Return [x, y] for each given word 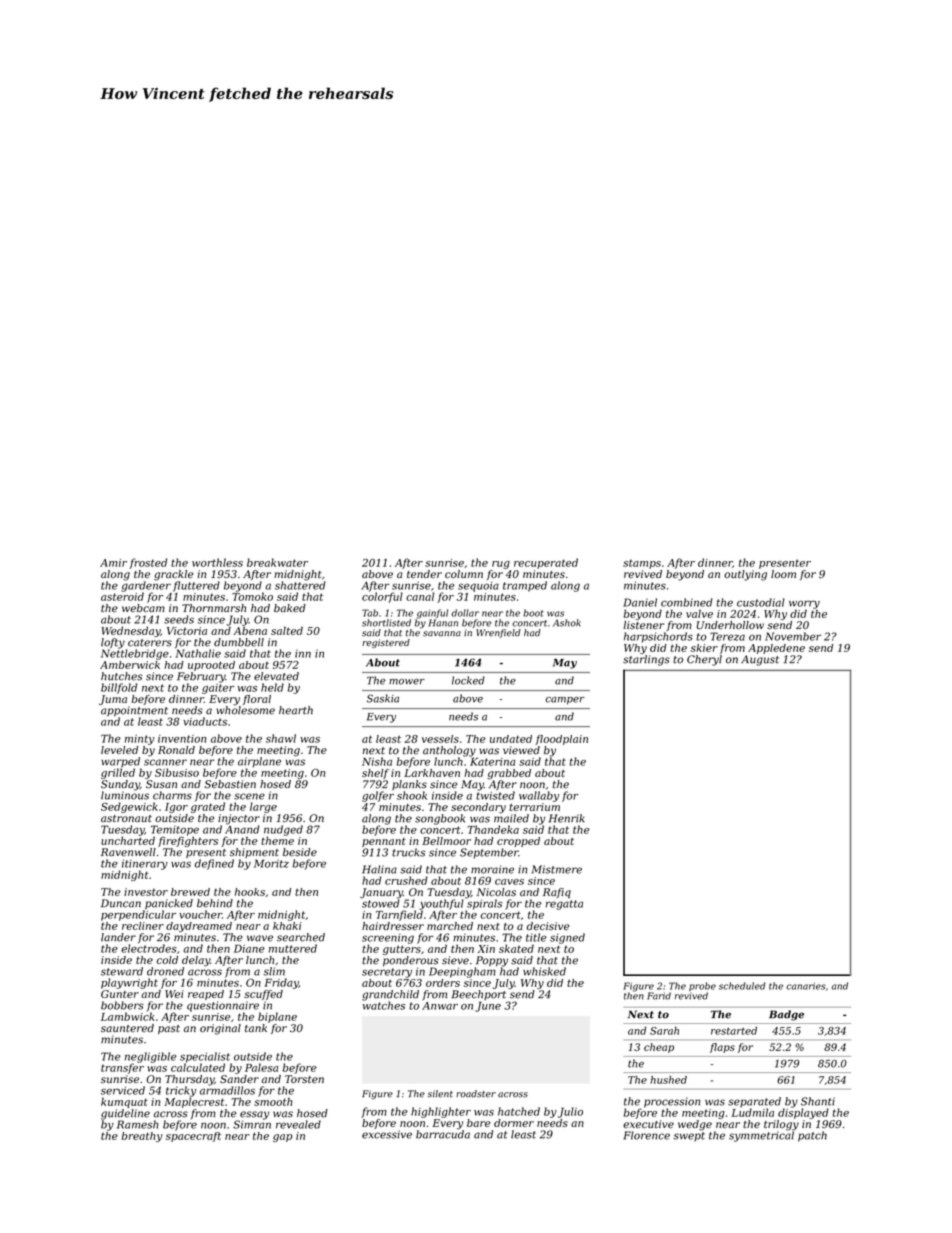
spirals [484, 904]
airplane [259, 762]
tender [424, 574]
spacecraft [193, 1137]
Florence [646, 1135]
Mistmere [557, 869]
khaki [287, 926]
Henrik [566, 818]
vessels [440, 739]
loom [783, 574]
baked [290, 608]
